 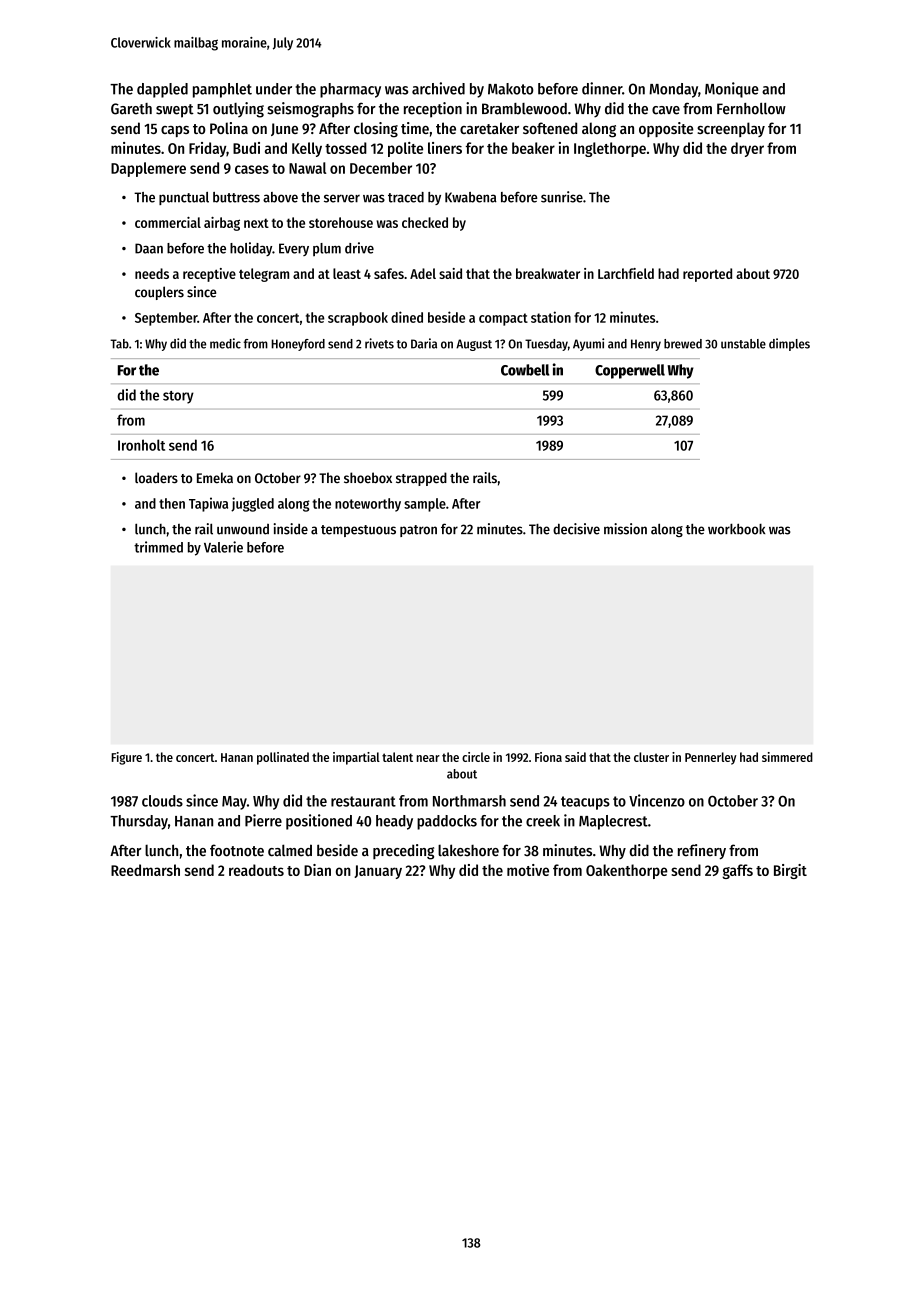 I want to click on loaders, so click(x=156, y=478).
